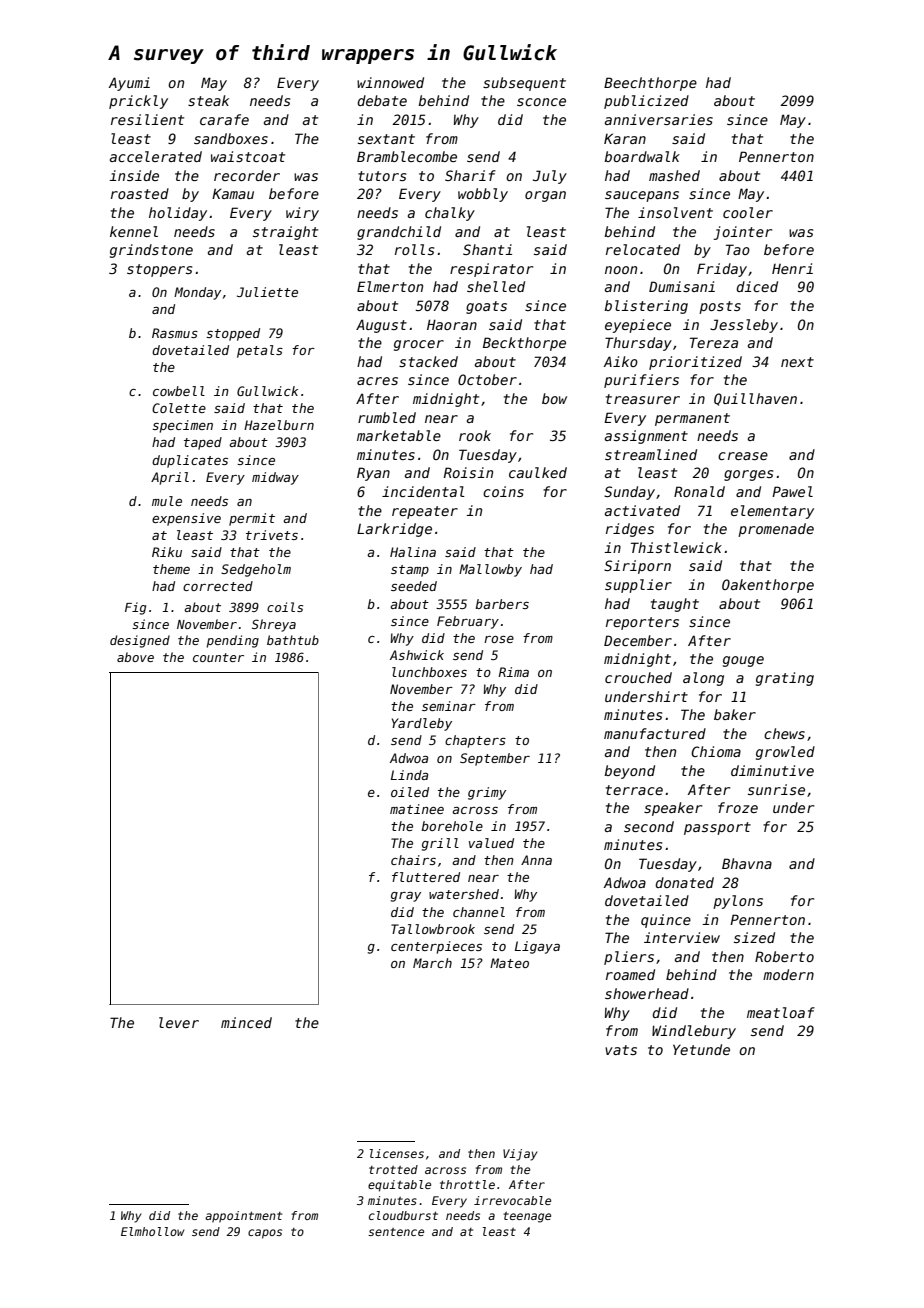 This document has height=1308, width=924. I want to click on Yetunde, so click(701, 1049).
